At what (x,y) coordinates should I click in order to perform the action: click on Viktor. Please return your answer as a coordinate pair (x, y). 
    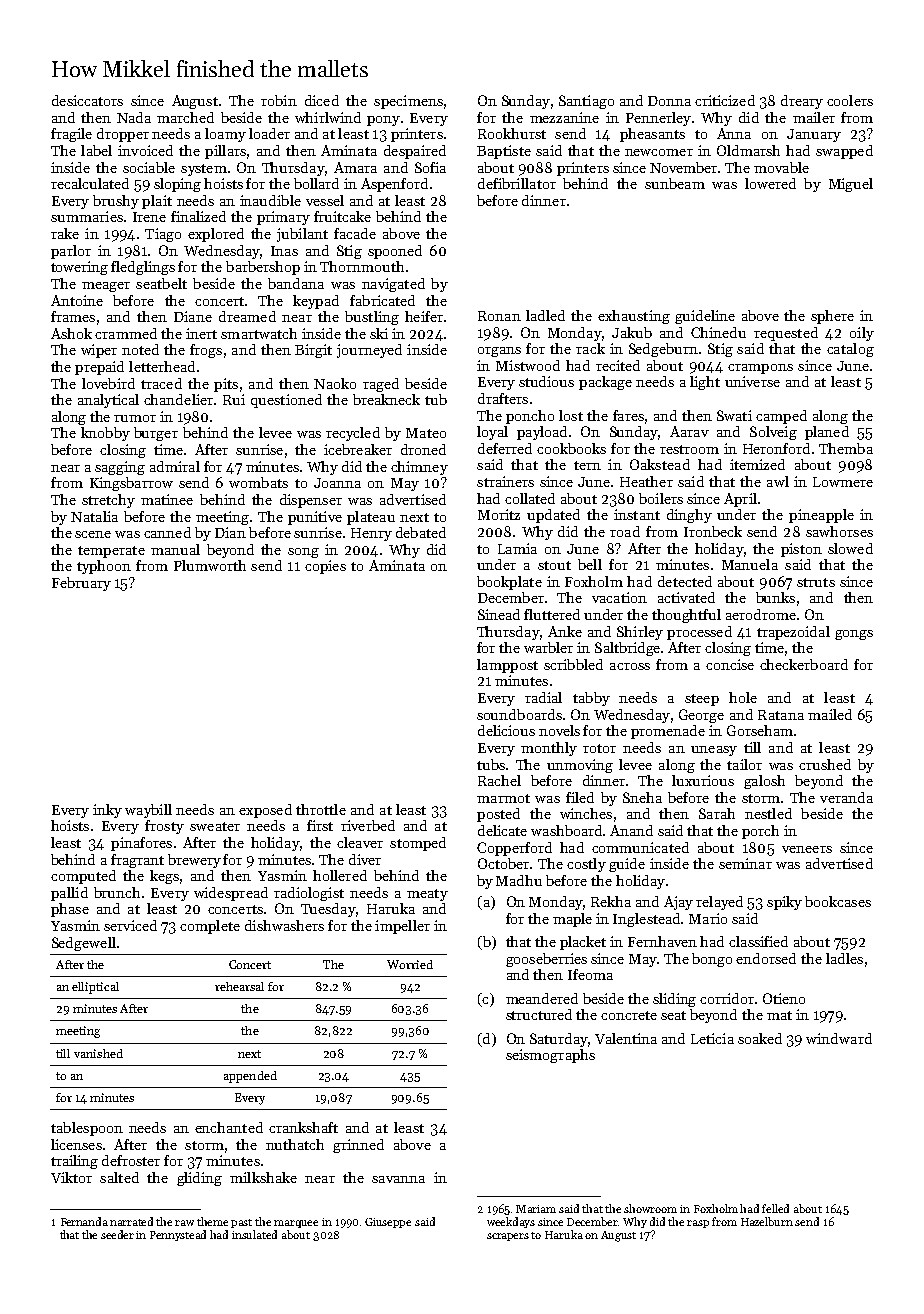
    Looking at the image, I should click on (71, 1177).
